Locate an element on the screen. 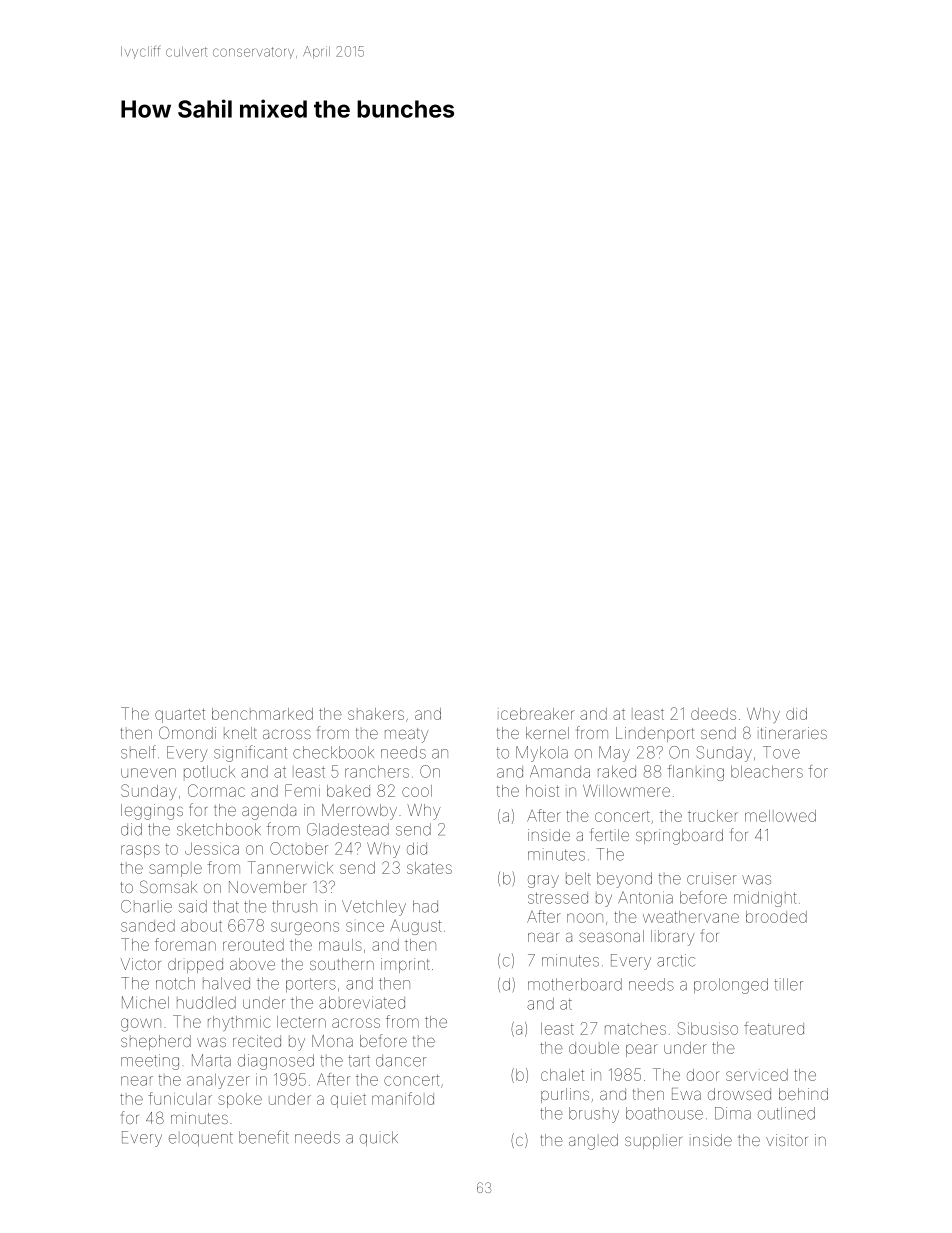 Image resolution: width=952 pixels, height=1233 pixels. gown is located at coordinates (141, 1025).
